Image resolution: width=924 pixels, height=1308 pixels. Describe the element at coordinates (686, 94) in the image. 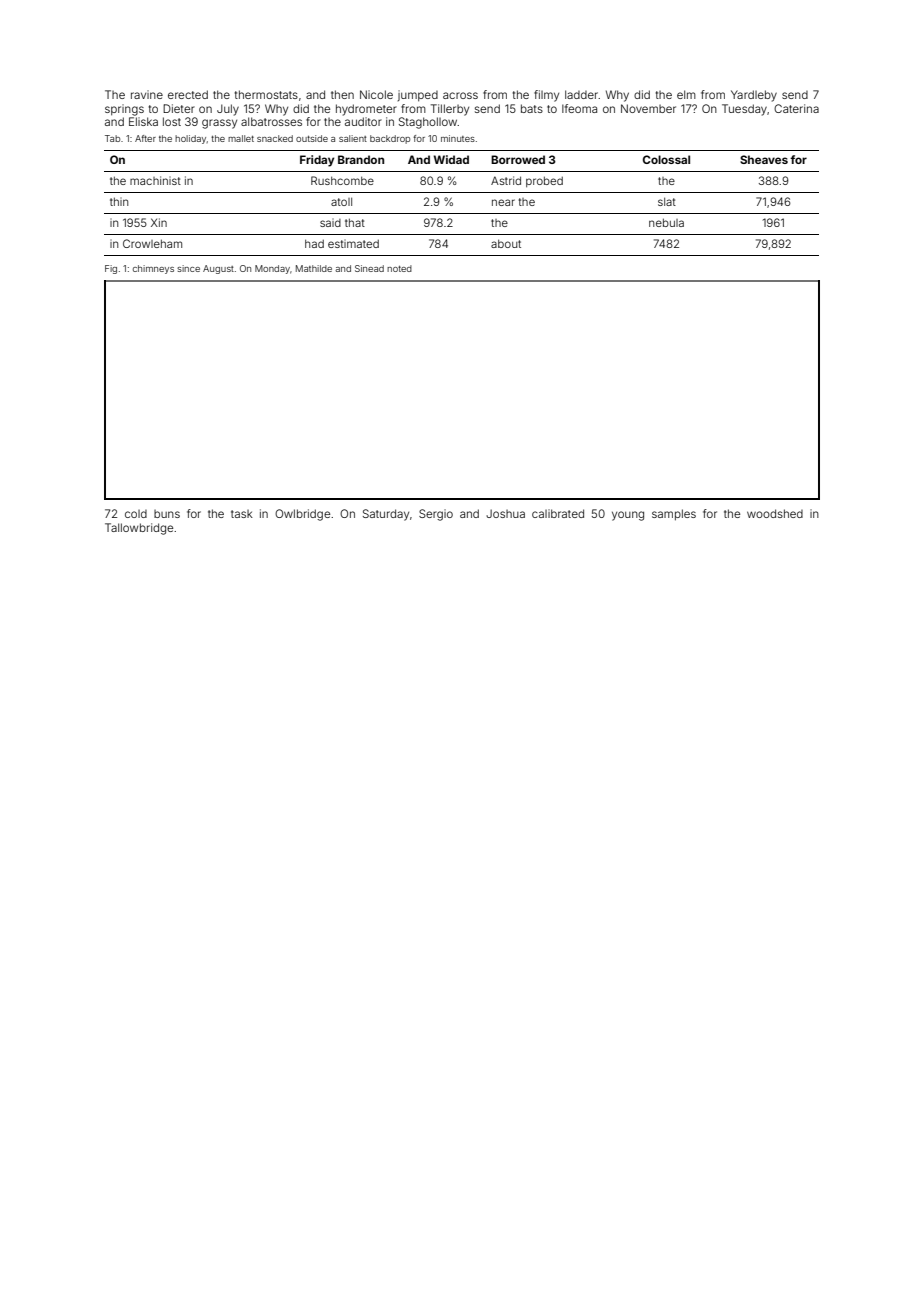

I see `elm` at that location.
